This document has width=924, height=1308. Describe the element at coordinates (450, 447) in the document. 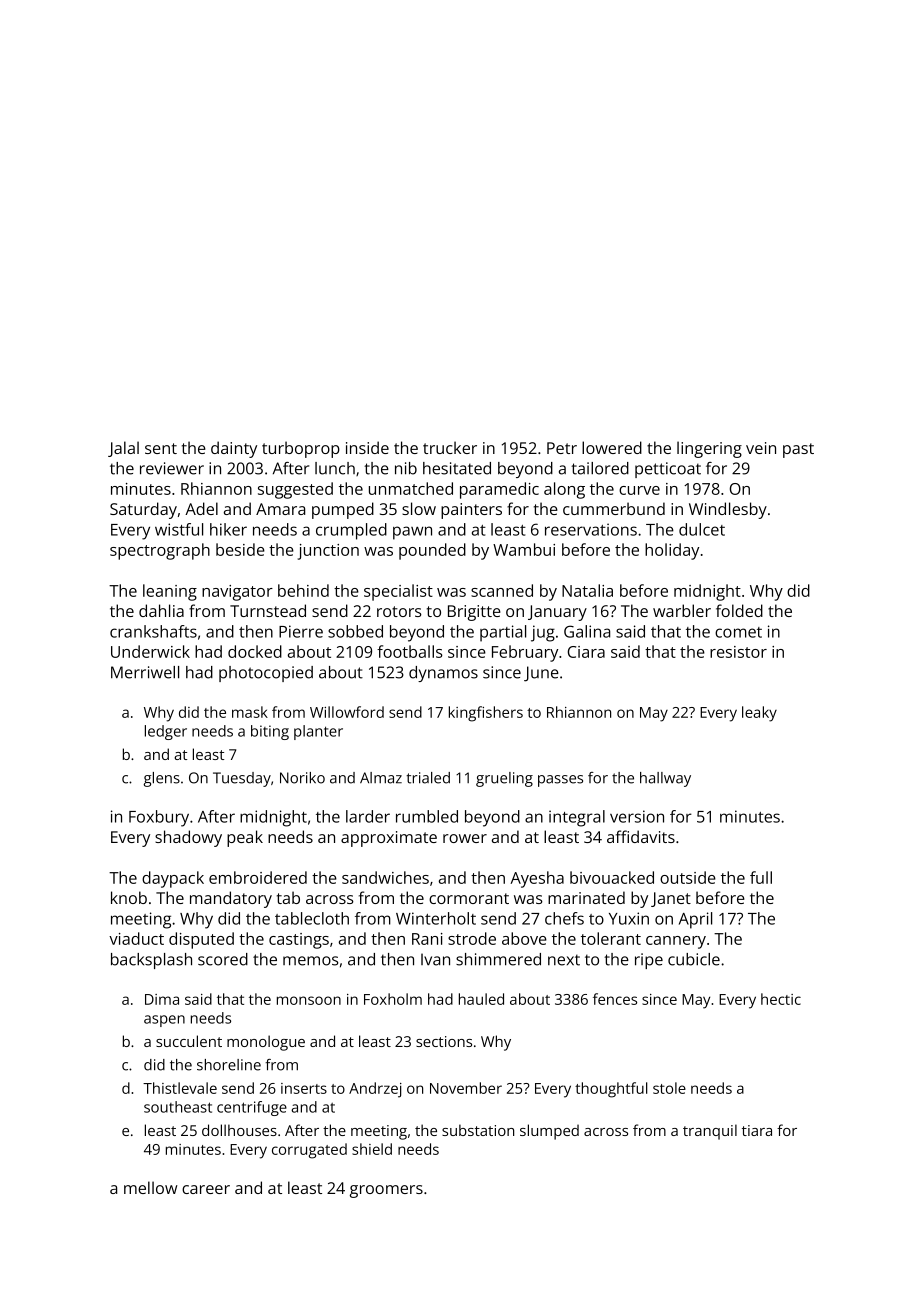

I see `trucker` at that location.
